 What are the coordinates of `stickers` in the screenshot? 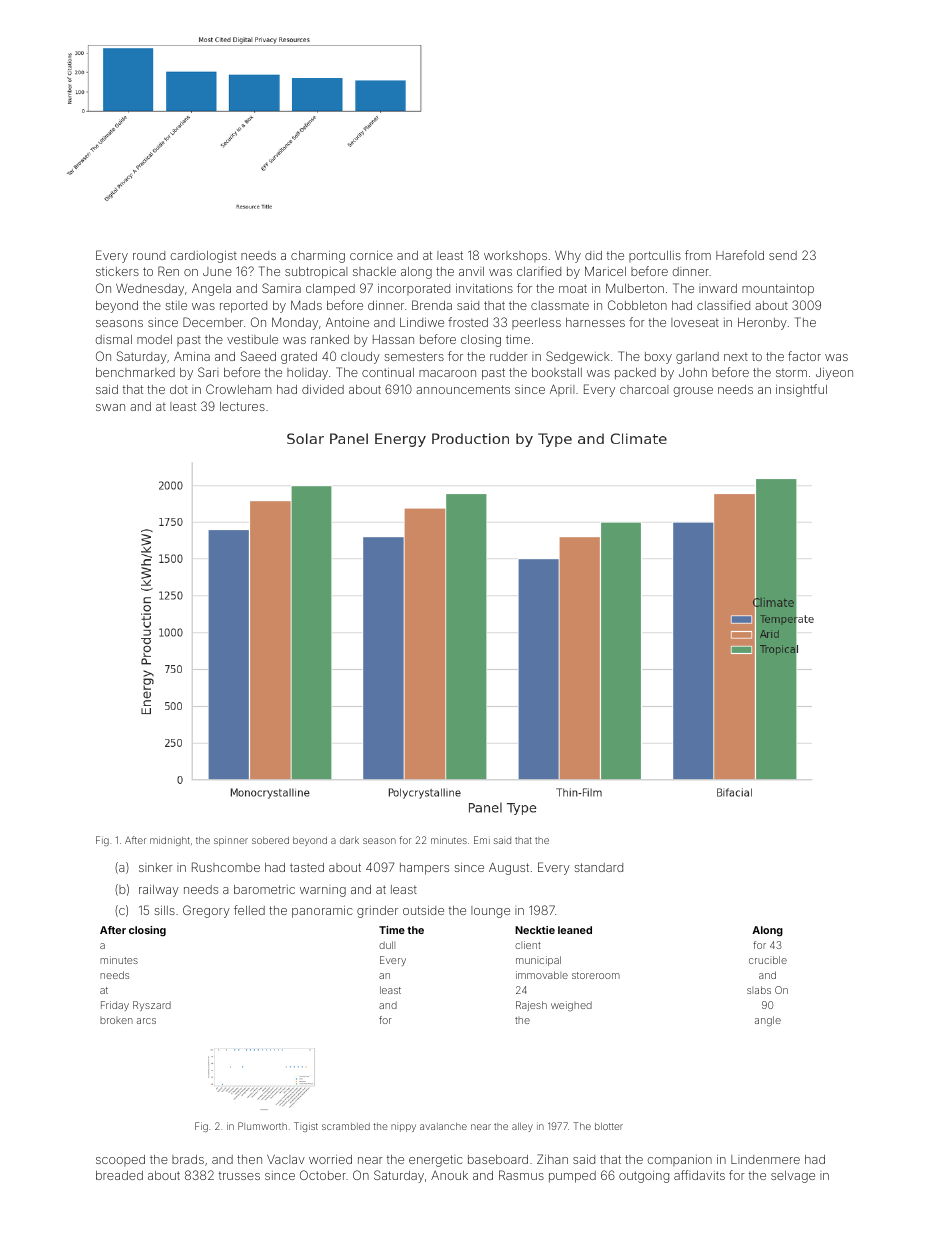 It's located at (117, 271).
